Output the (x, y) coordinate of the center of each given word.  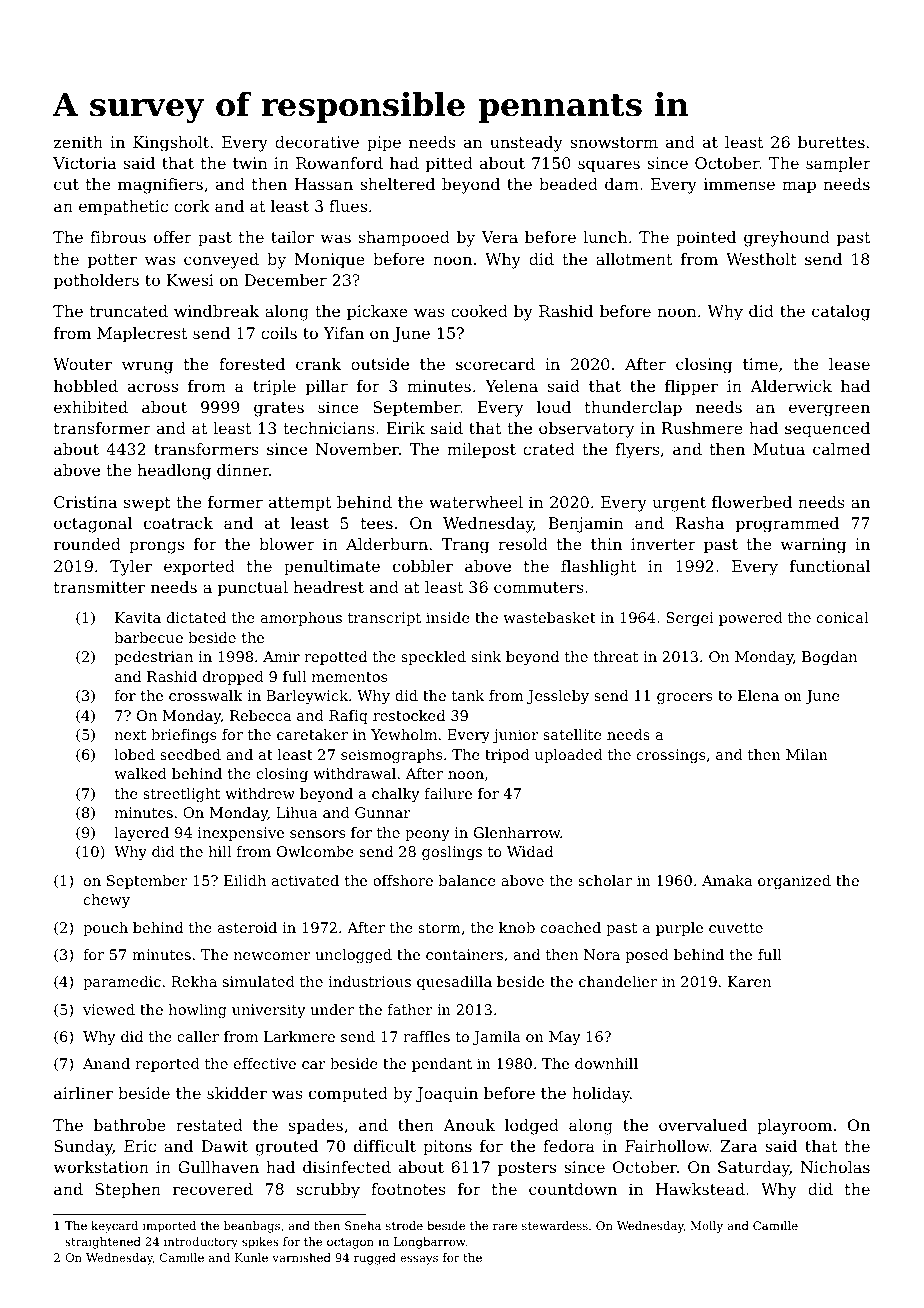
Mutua (779, 449)
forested (252, 364)
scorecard (495, 364)
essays (419, 1260)
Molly (706, 1227)
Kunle (251, 1257)
